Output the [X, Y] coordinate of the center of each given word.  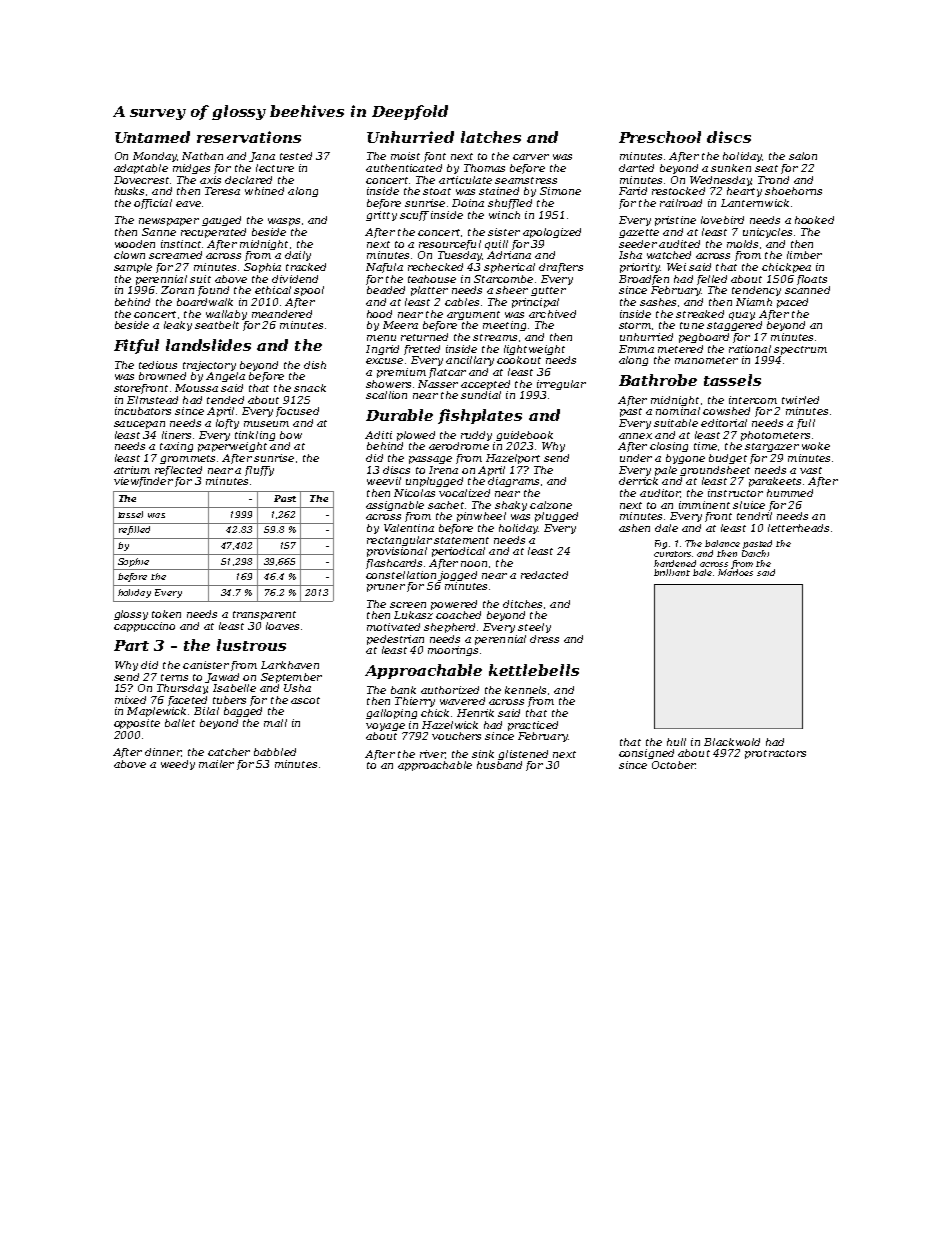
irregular [561, 385]
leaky [178, 326]
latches [491, 137]
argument [473, 315]
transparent [264, 615]
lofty [227, 424]
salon [803, 156]
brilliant [672, 572]
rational [750, 349]
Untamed [152, 137]
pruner [386, 588]
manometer [706, 360]
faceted [187, 701]
